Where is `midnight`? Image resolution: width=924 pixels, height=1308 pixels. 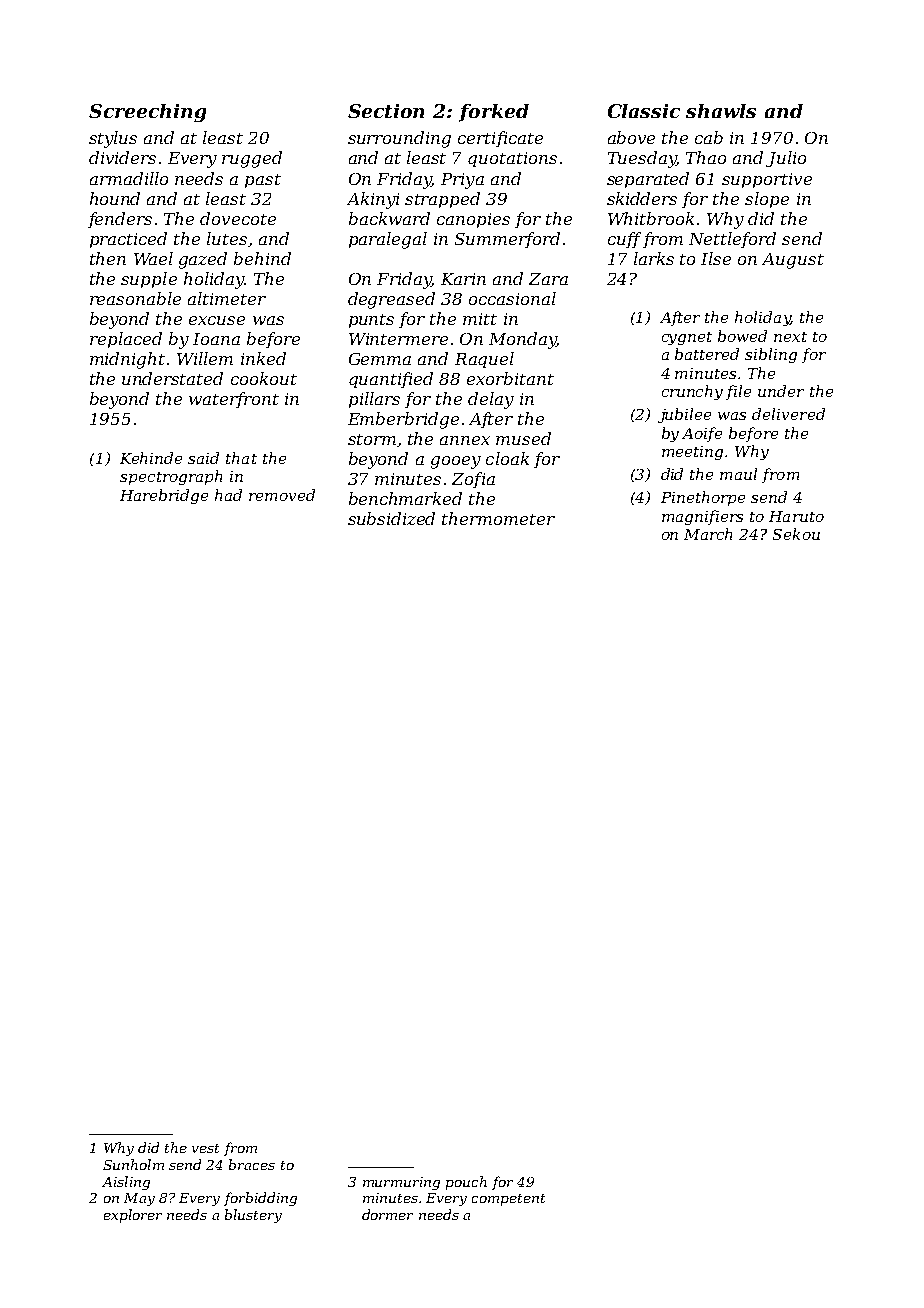 midnight is located at coordinates (127, 360).
